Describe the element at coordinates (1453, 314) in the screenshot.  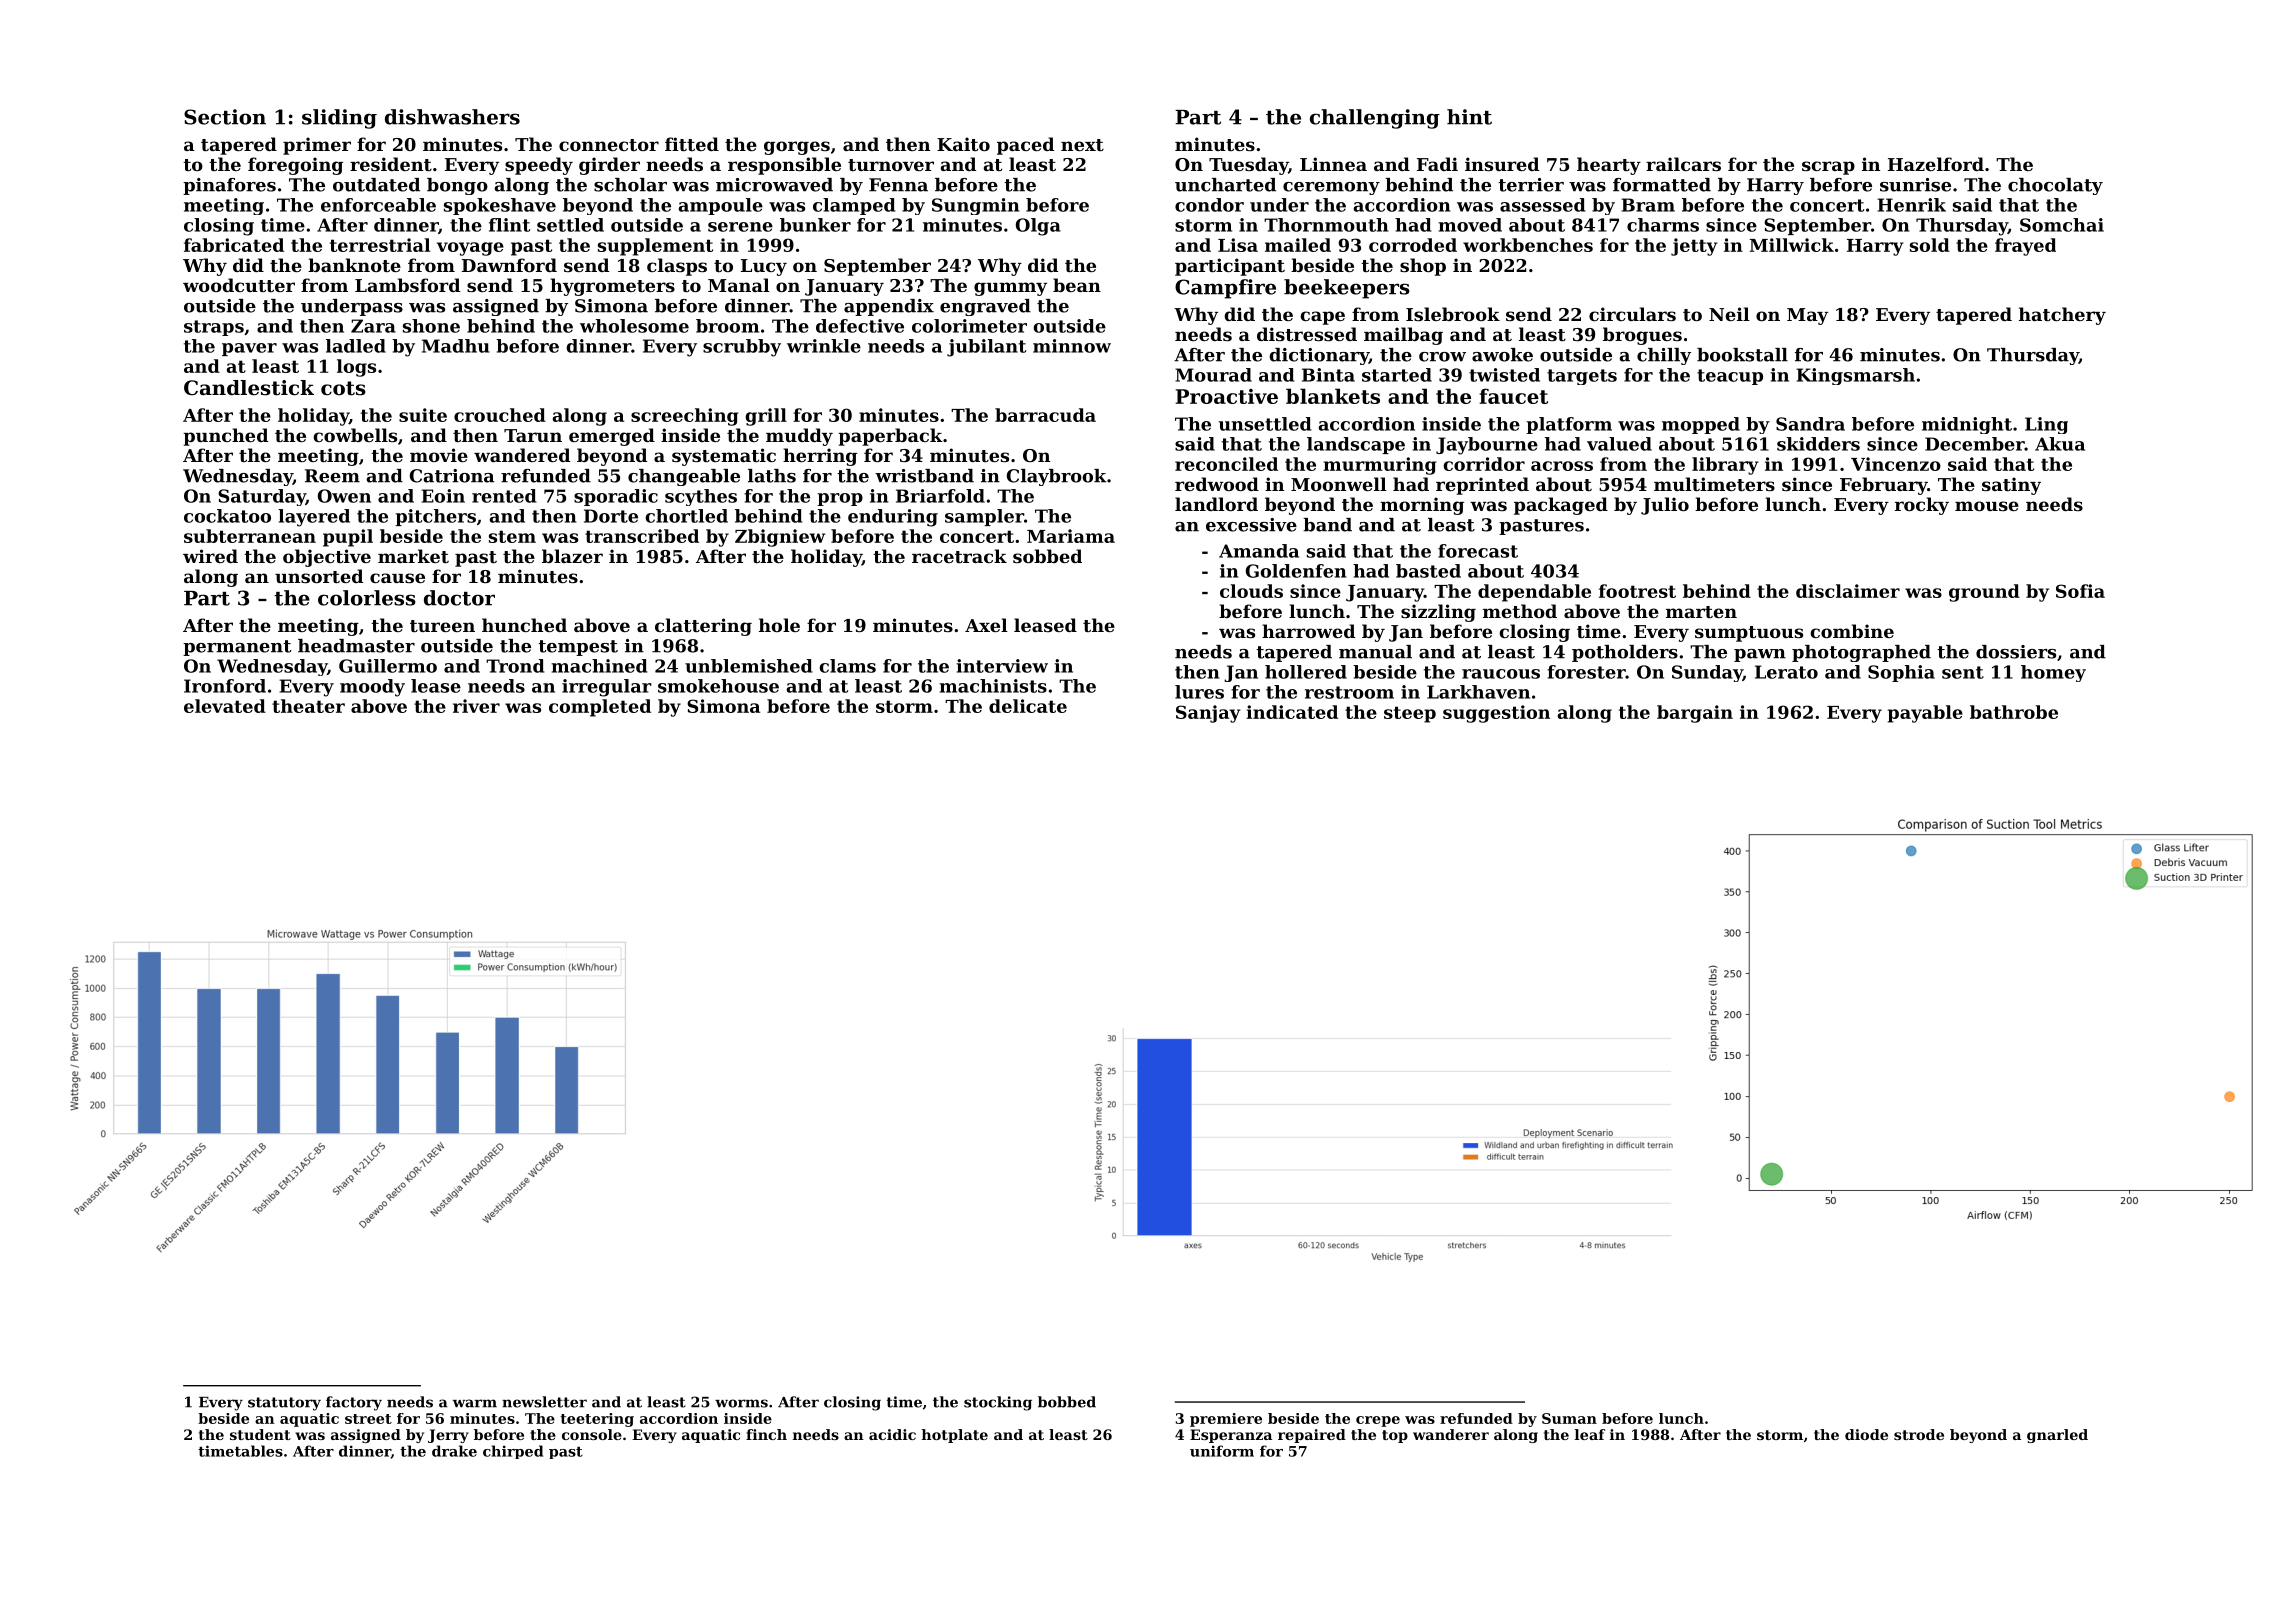
I see `Islebrook` at that location.
